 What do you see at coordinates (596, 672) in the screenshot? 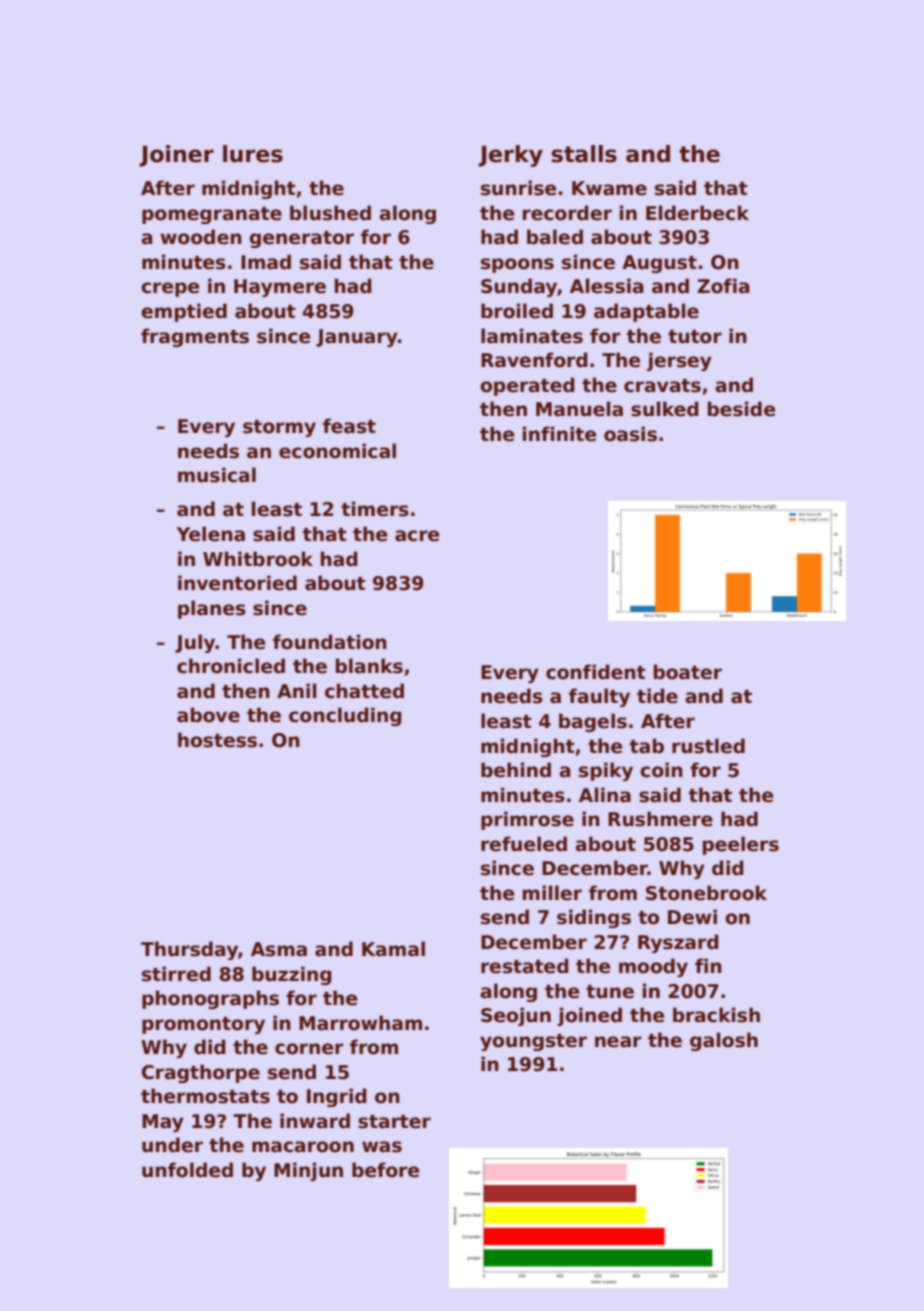
I see `confident` at bounding box center [596, 672].
